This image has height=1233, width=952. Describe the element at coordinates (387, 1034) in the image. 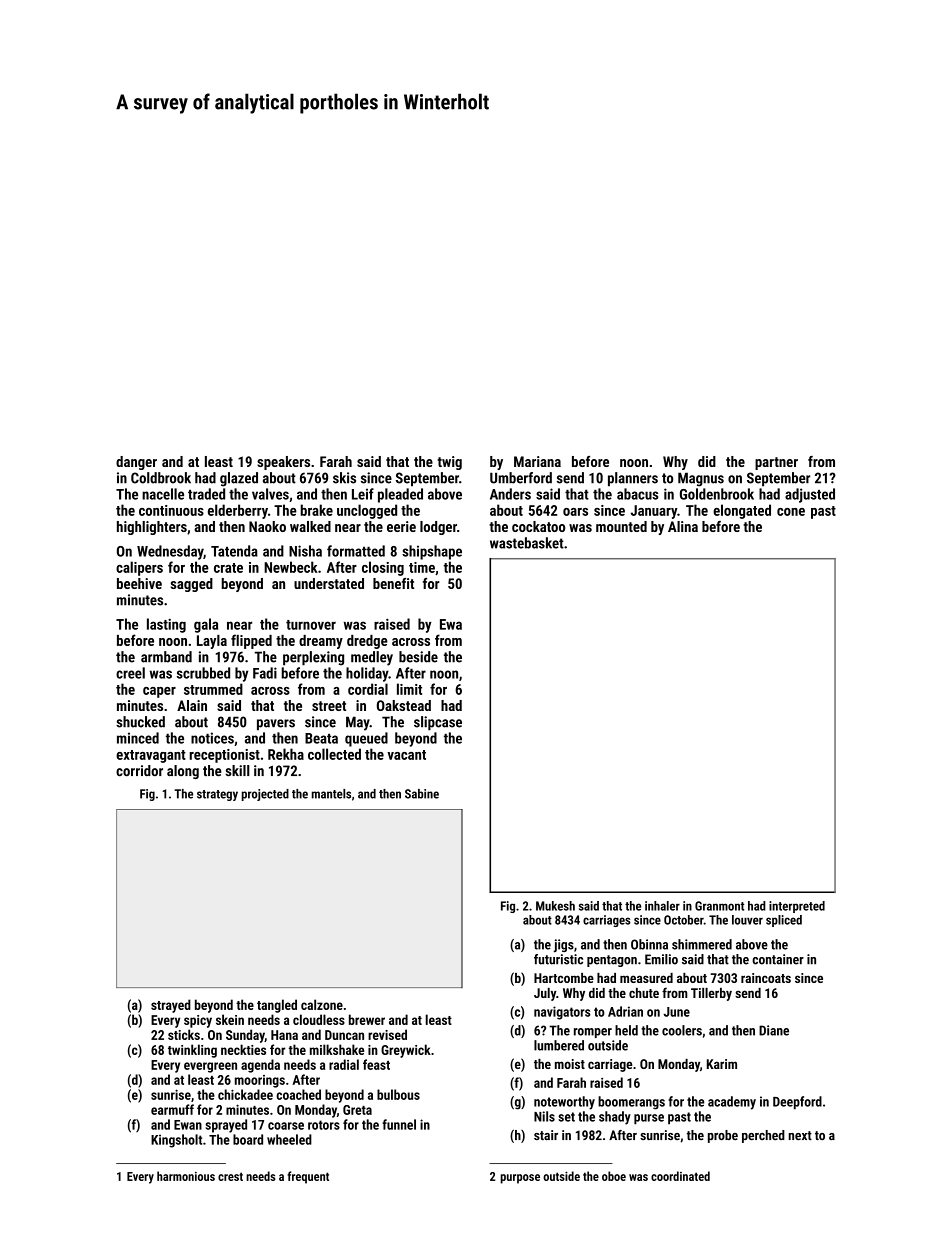

I see `revised` at that location.
